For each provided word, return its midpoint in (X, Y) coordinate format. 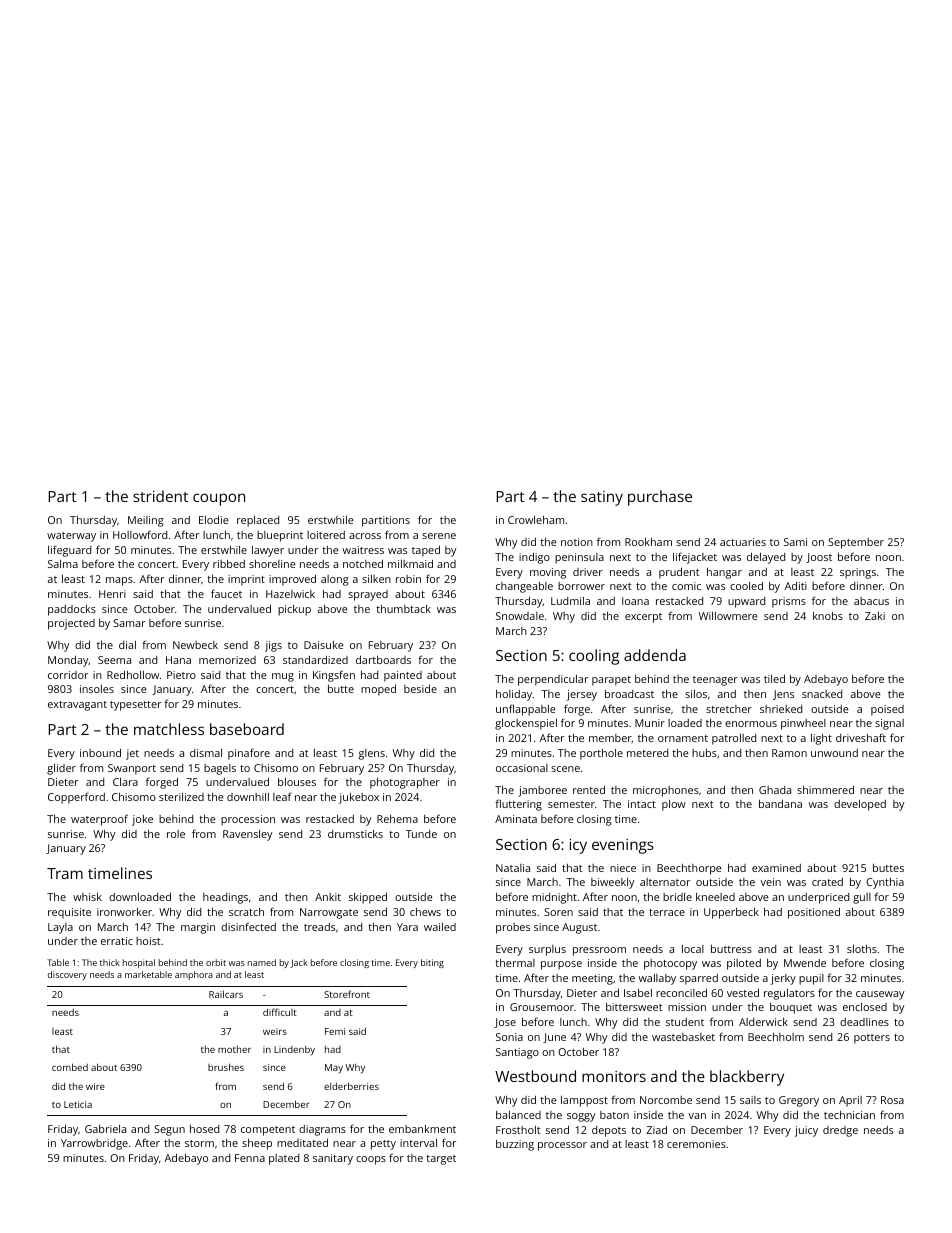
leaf (282, 796)
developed (860, 805)
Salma (63, 564)
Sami (795, 542)
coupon (219, 499)
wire (95, 1086)
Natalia (513, 868)
